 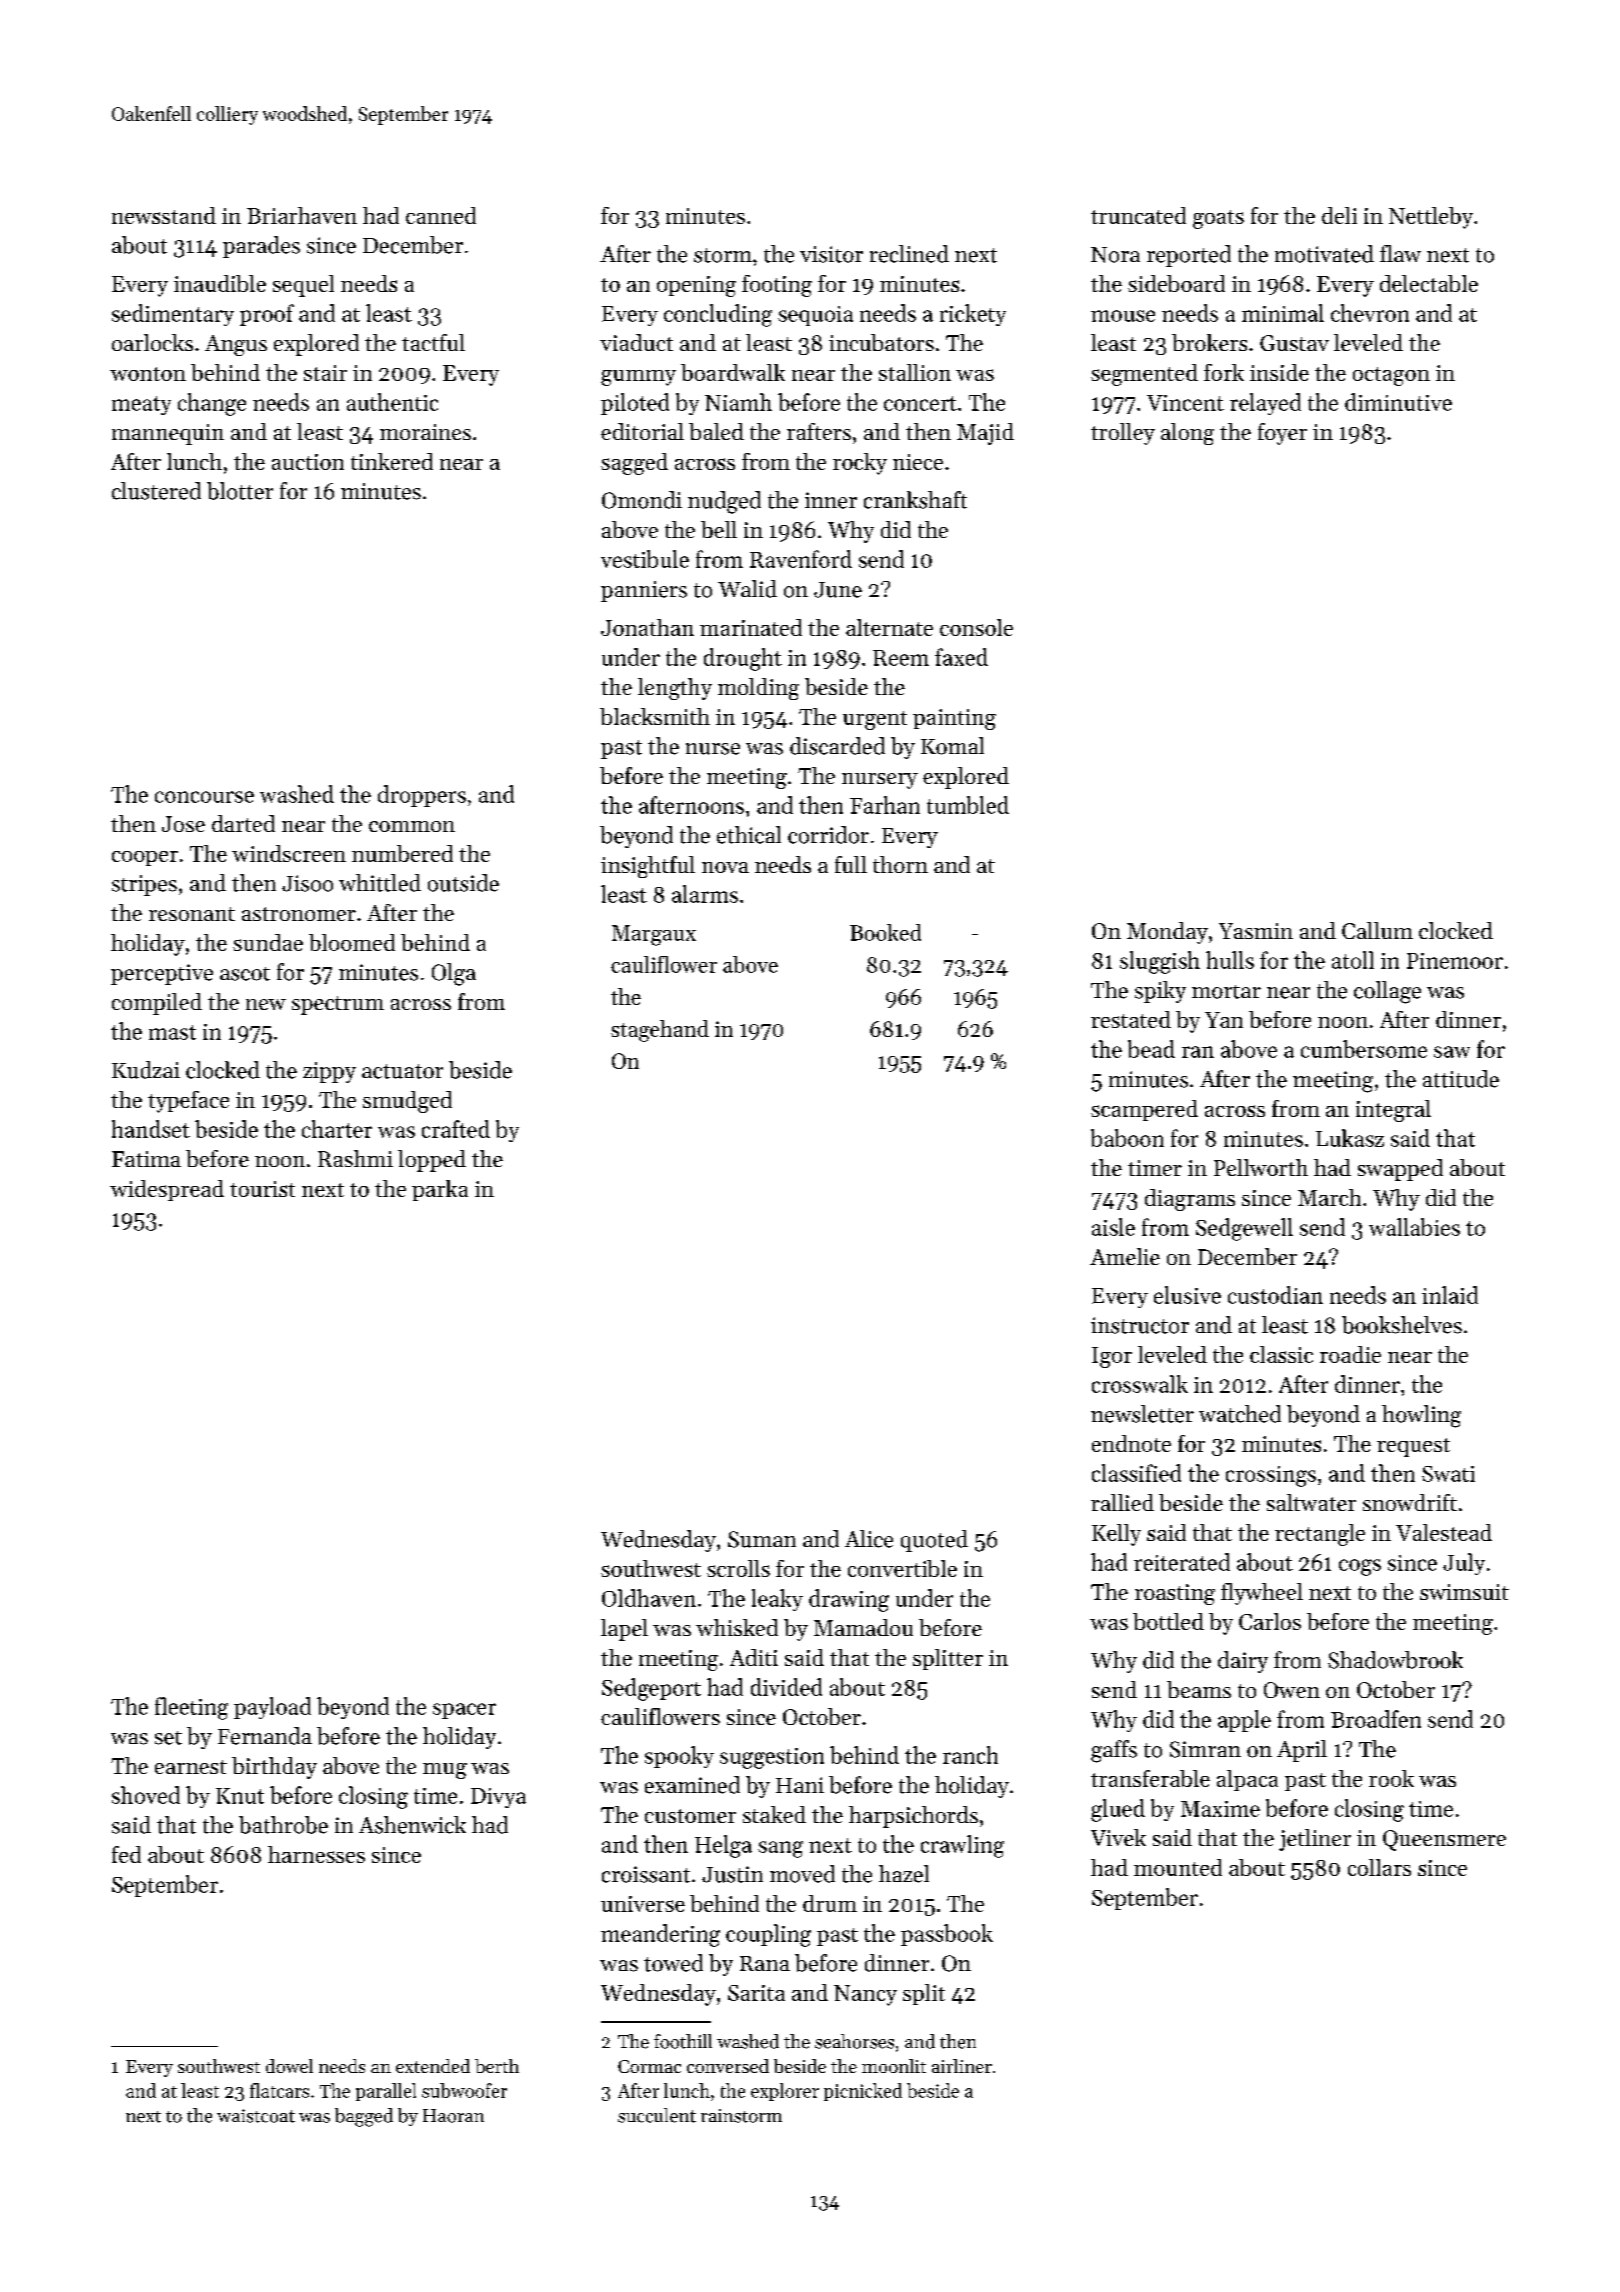 What do you see at coordinates (1339, 215) in the document?
I see `deli` at bounding box center [1339, 215].
